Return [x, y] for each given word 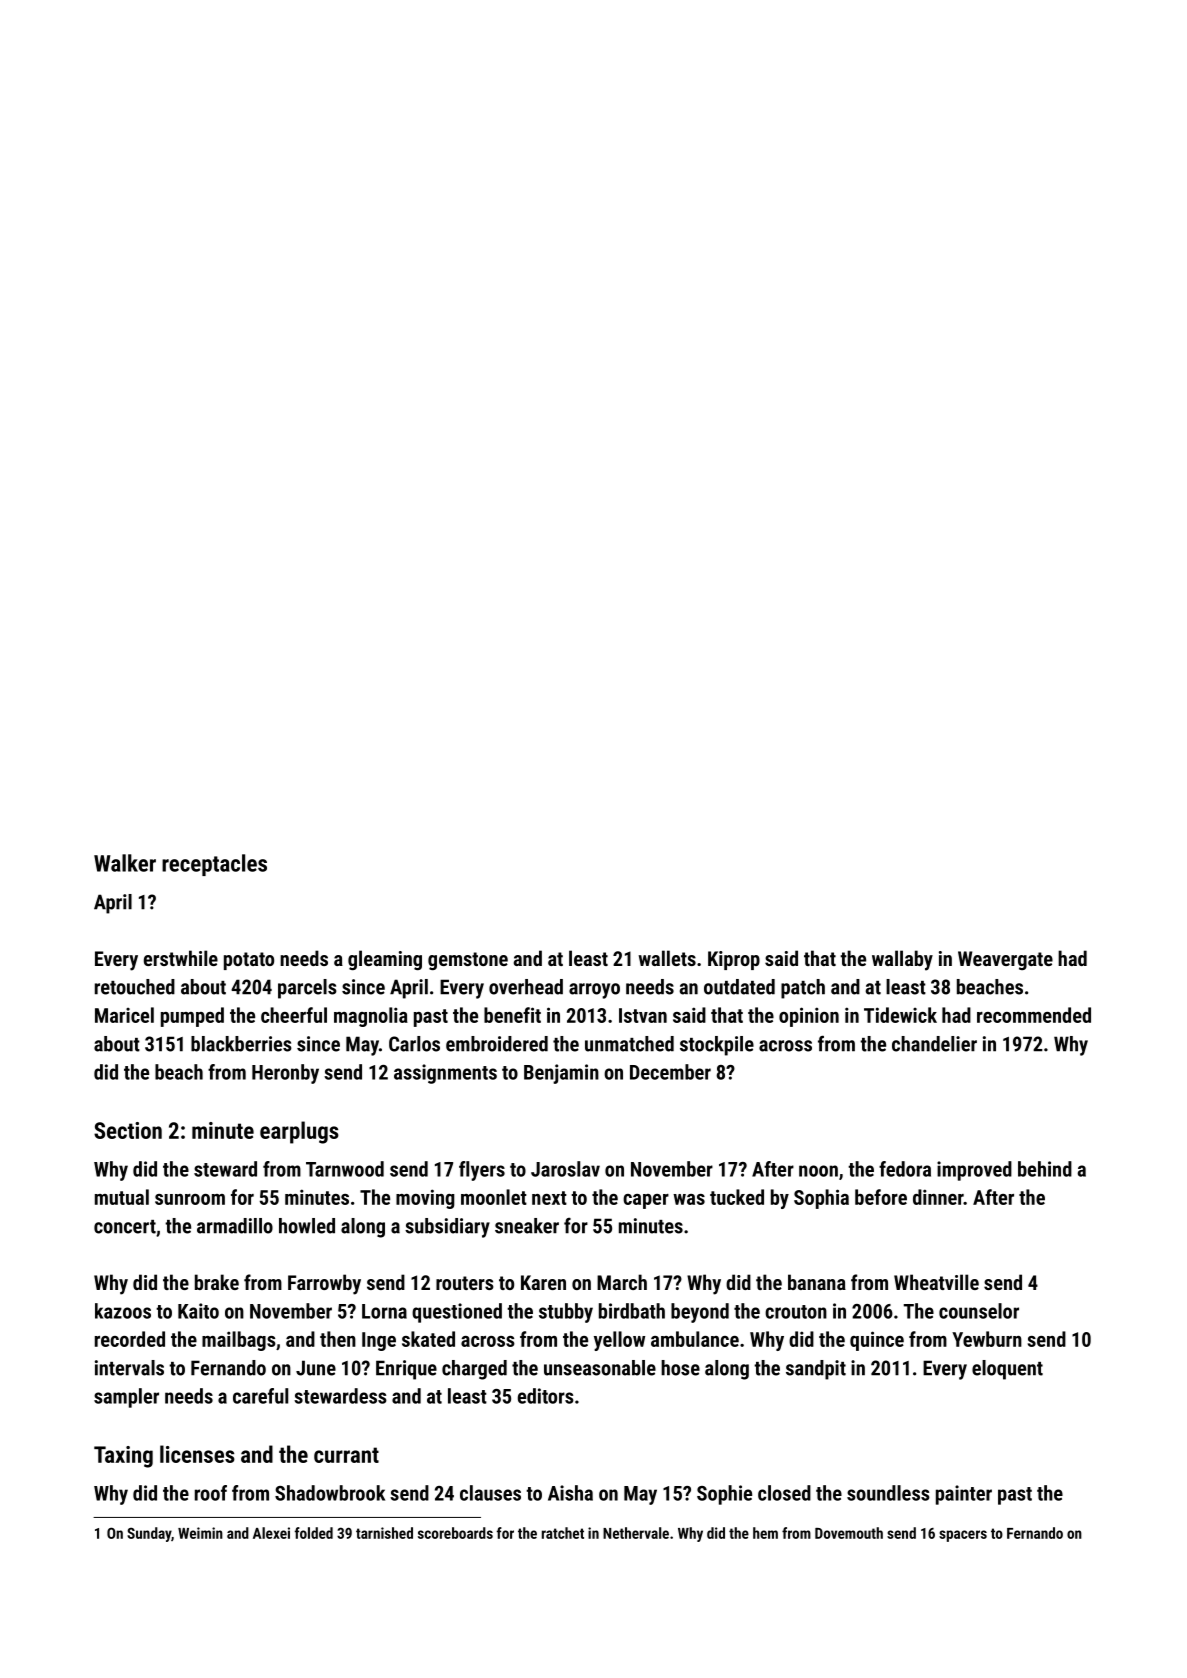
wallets [667, 958]
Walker [125, 863]
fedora [905, 1169]
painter [964, 1495]
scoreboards [455, 1533]
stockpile [717, 1046]
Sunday [149, 1534]
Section [128, 1130]
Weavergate [1005, 960]
